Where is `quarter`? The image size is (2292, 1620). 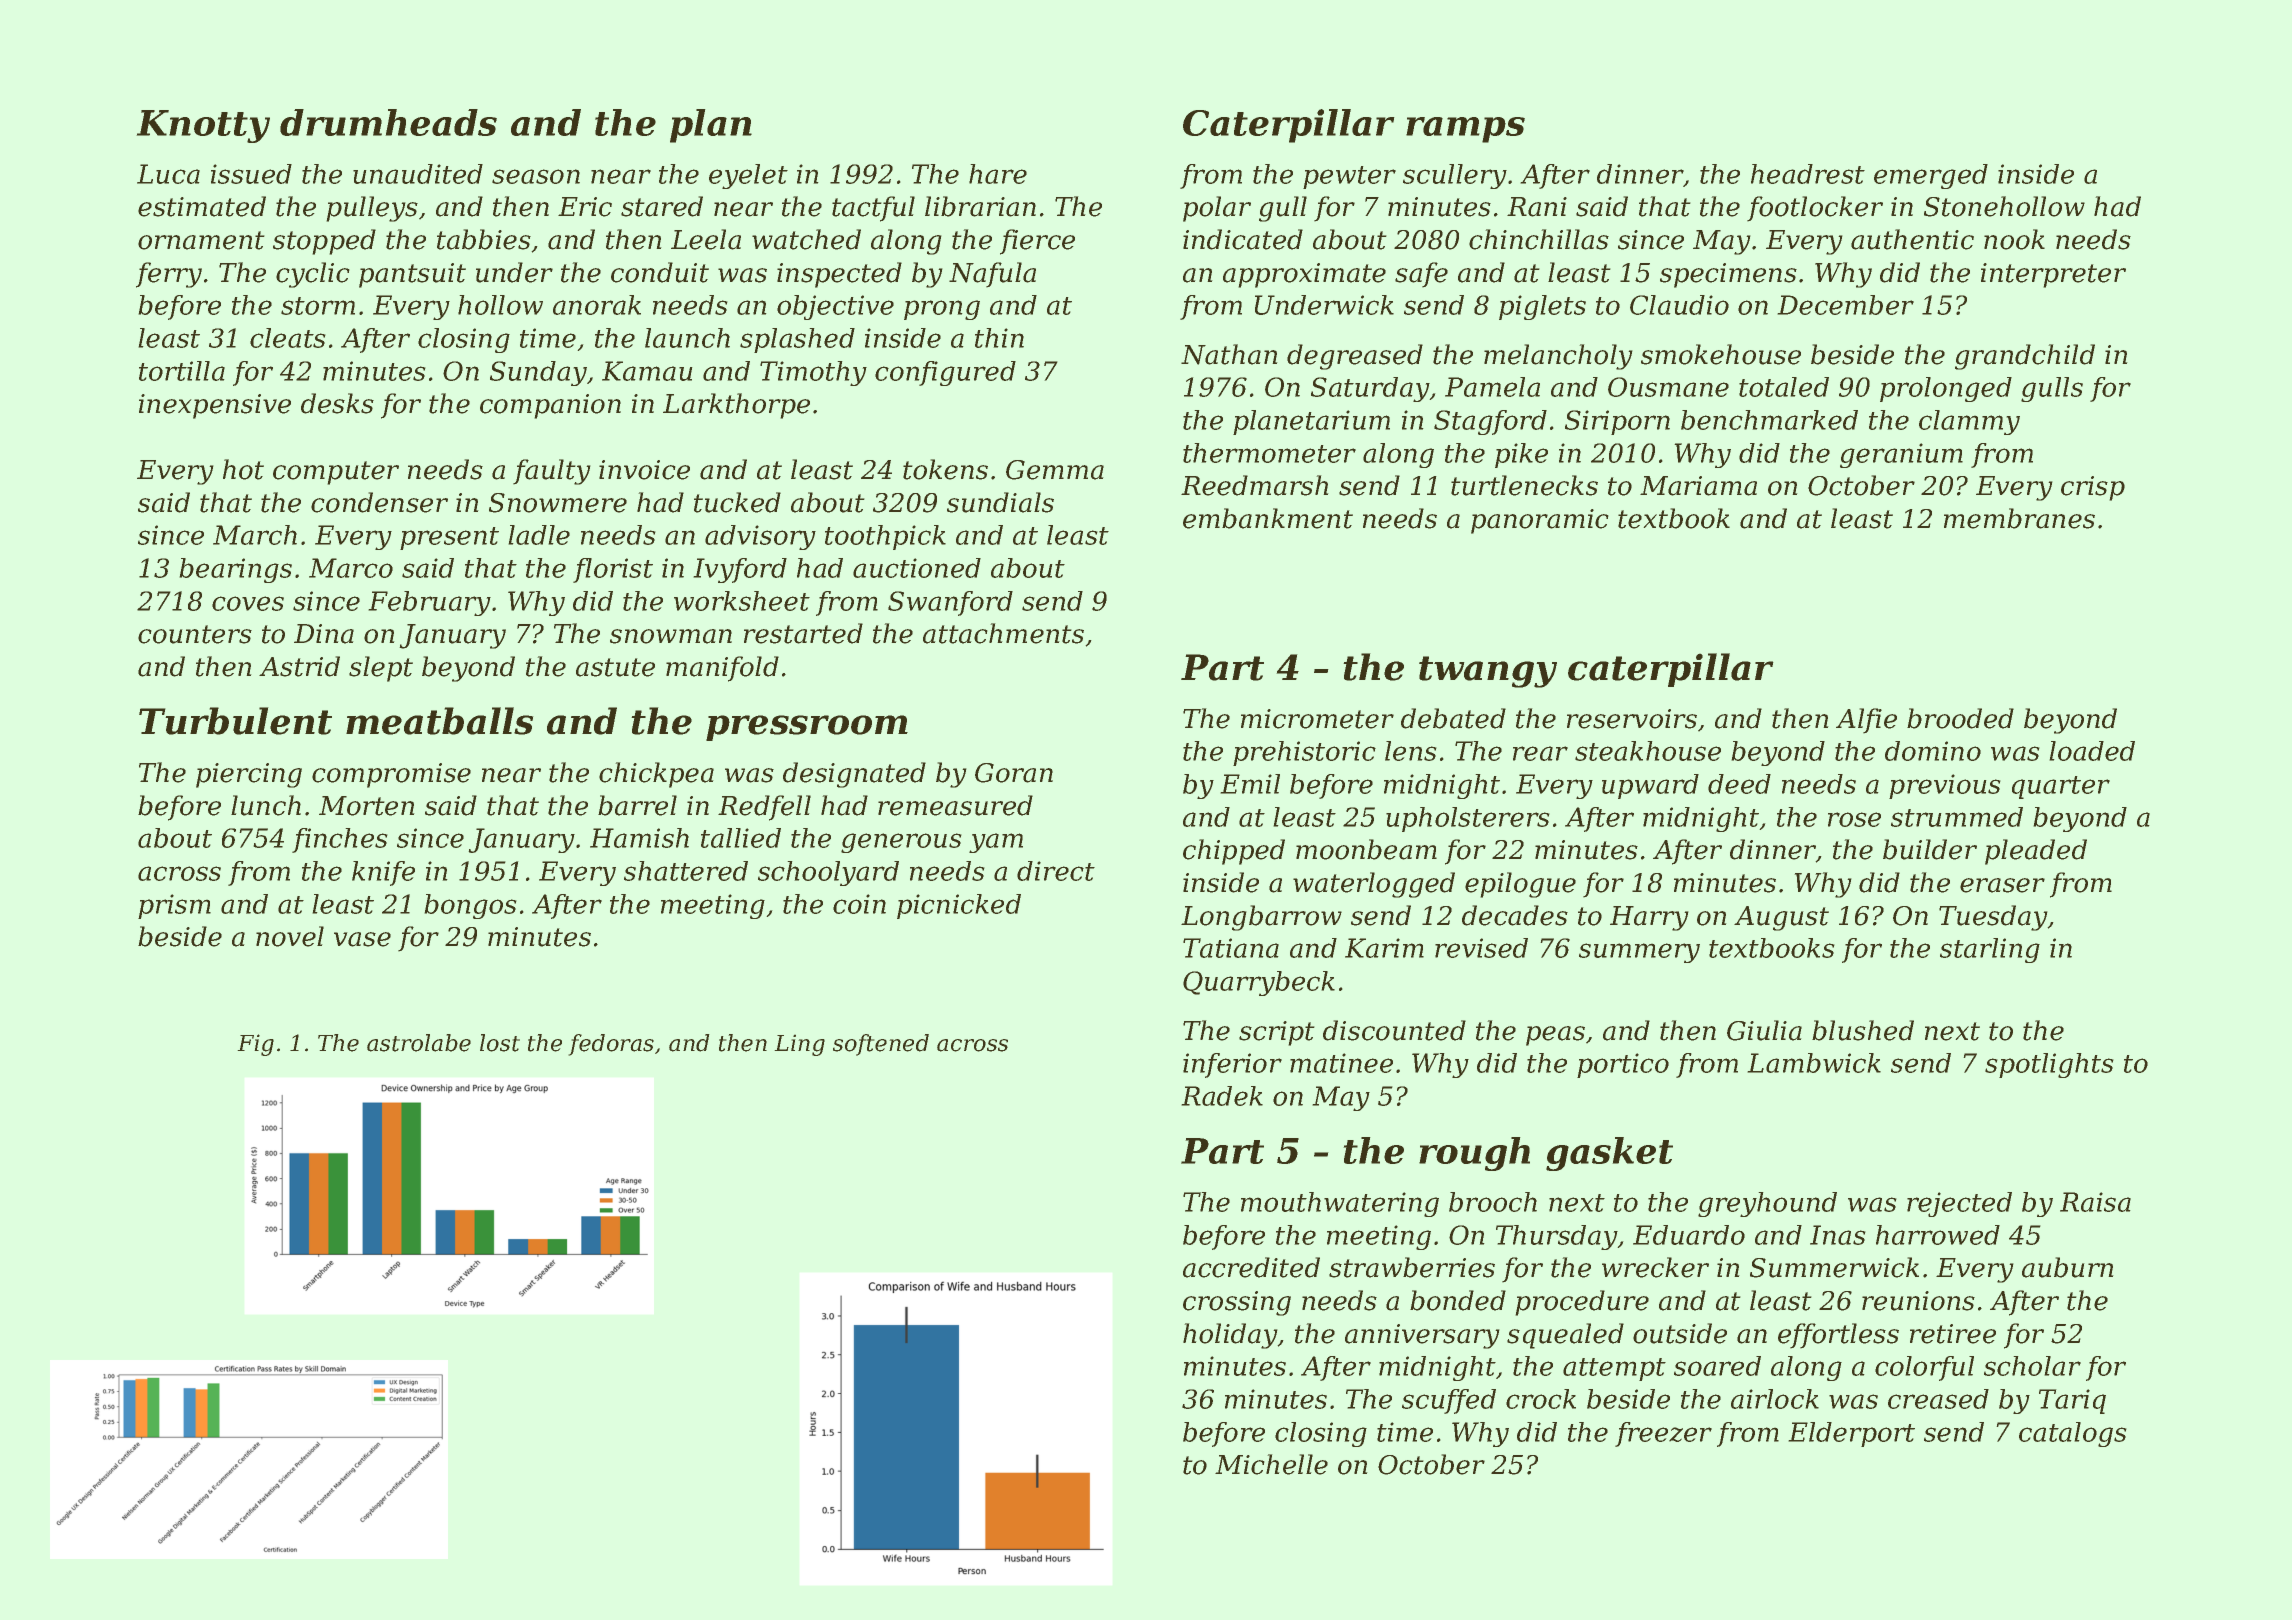
quarter is located at coordinates (2061, 787).
